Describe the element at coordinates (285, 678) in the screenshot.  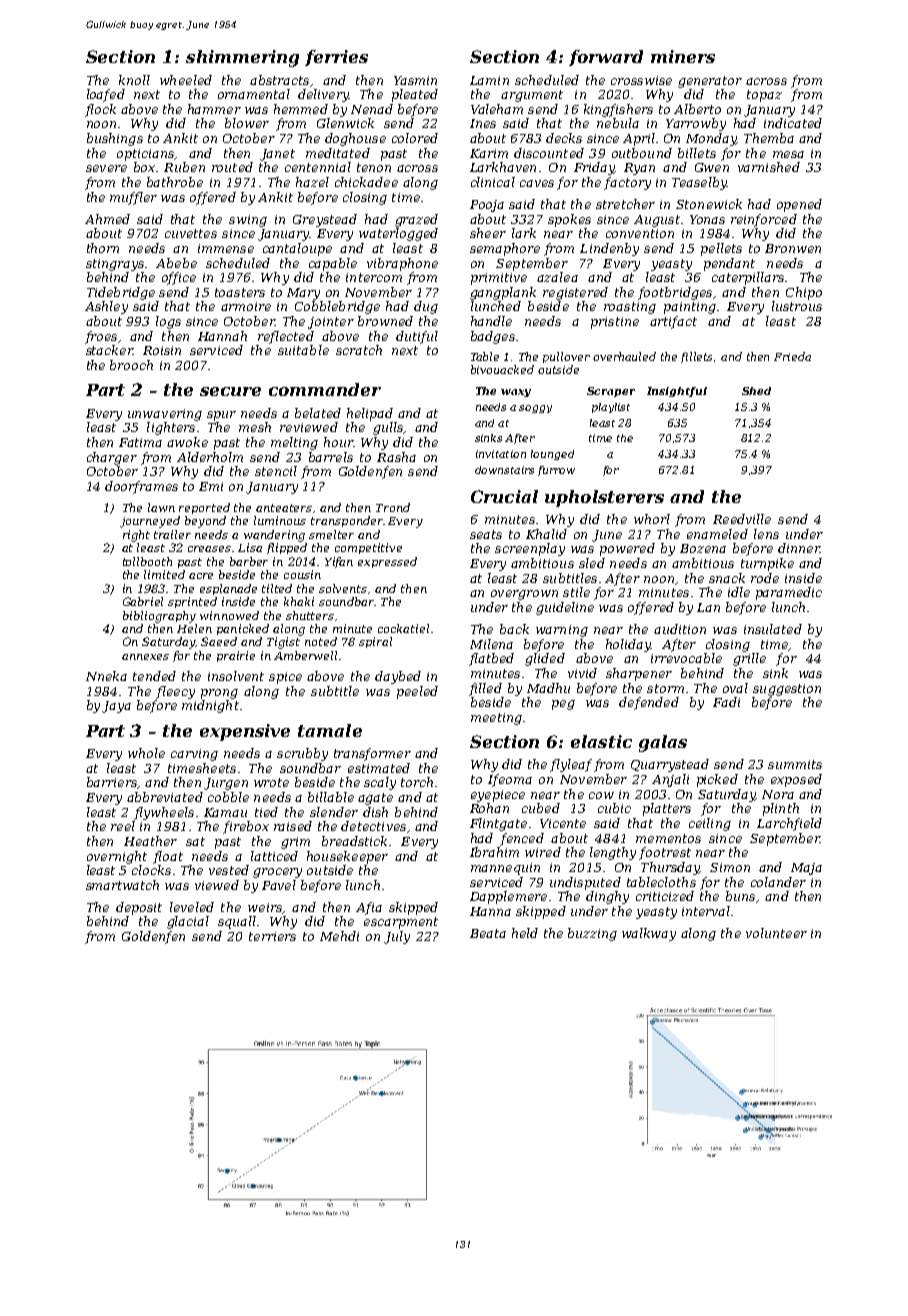
I see `spice` at that location.
